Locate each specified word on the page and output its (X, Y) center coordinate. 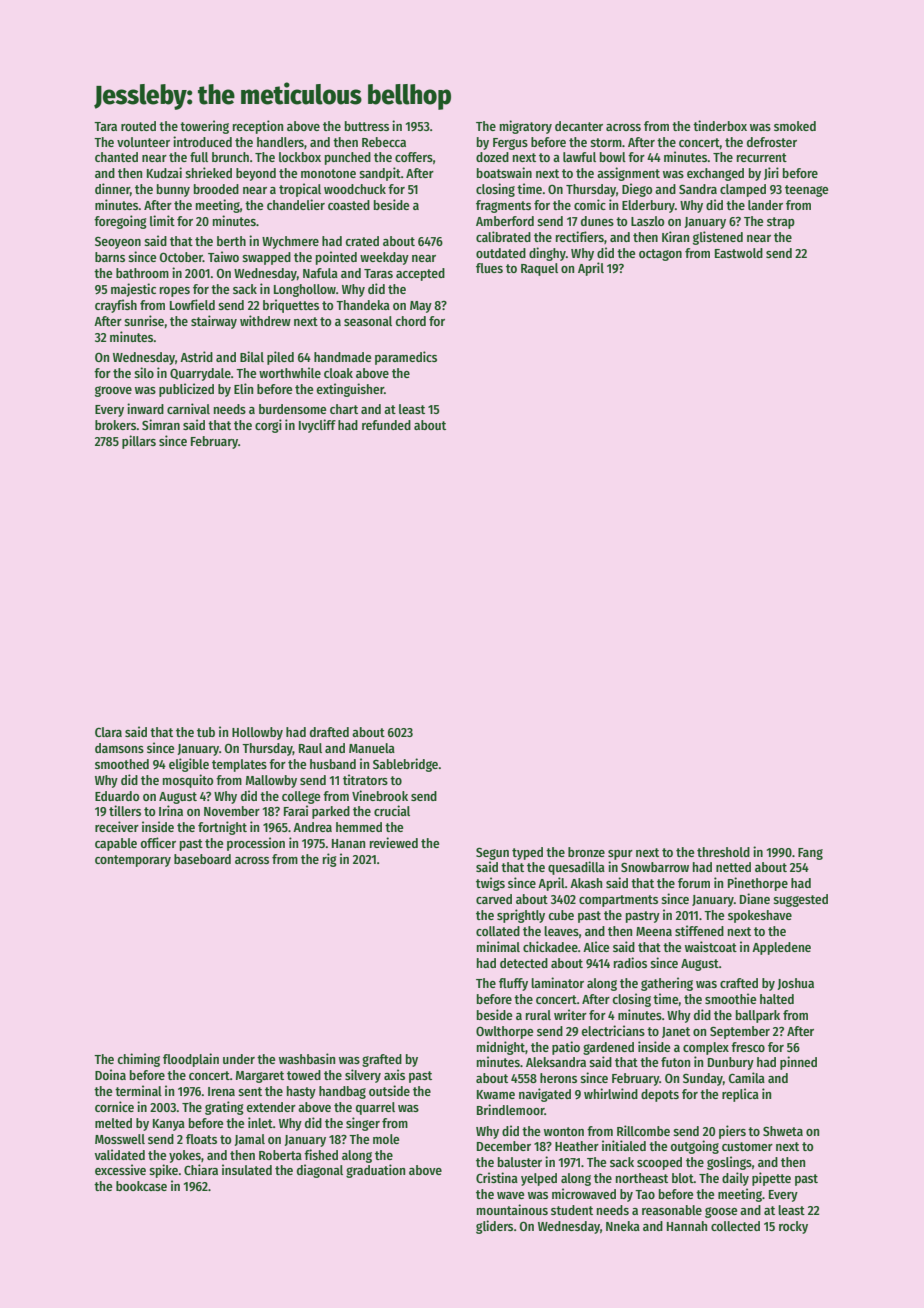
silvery (363, 1076)
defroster (772, 142)
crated (362, 241)
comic (590, 204)
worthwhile (290, 372)
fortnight (222, 828)
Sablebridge (405, 765)
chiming (138, 1060)
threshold (723, 852)
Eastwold (739, 253)
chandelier (296, 204)
